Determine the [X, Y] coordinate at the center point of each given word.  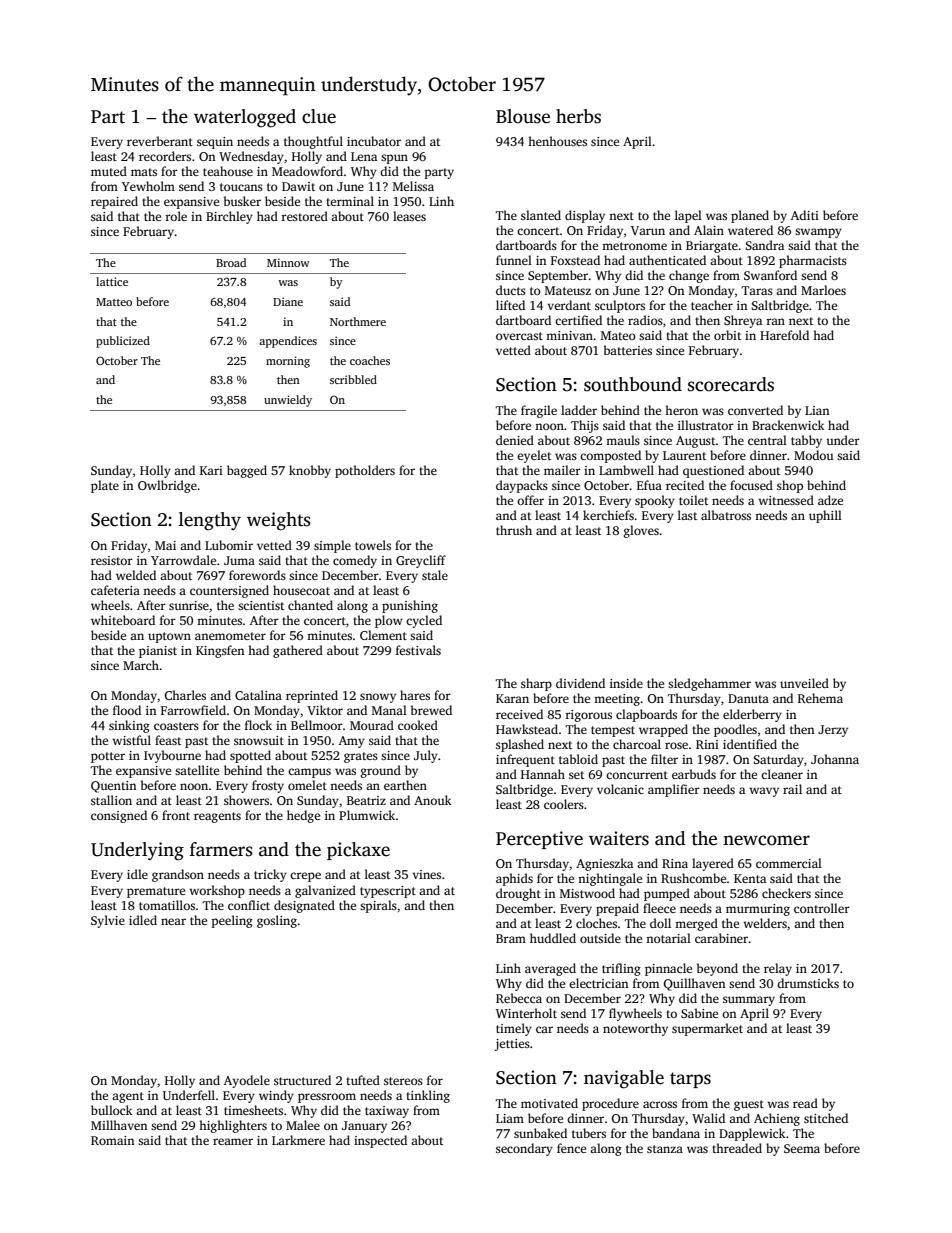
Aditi [805, 215]
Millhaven [119, 1125]
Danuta [748, 698]
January [364, 1127]
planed [750, 216]
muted [109, 171]
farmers [221, 849]
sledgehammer [709, 684]
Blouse [523, 116]
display [585, 216]
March [141, 665]
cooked [418, 725]
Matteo [114, 302]
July [426, 756]
